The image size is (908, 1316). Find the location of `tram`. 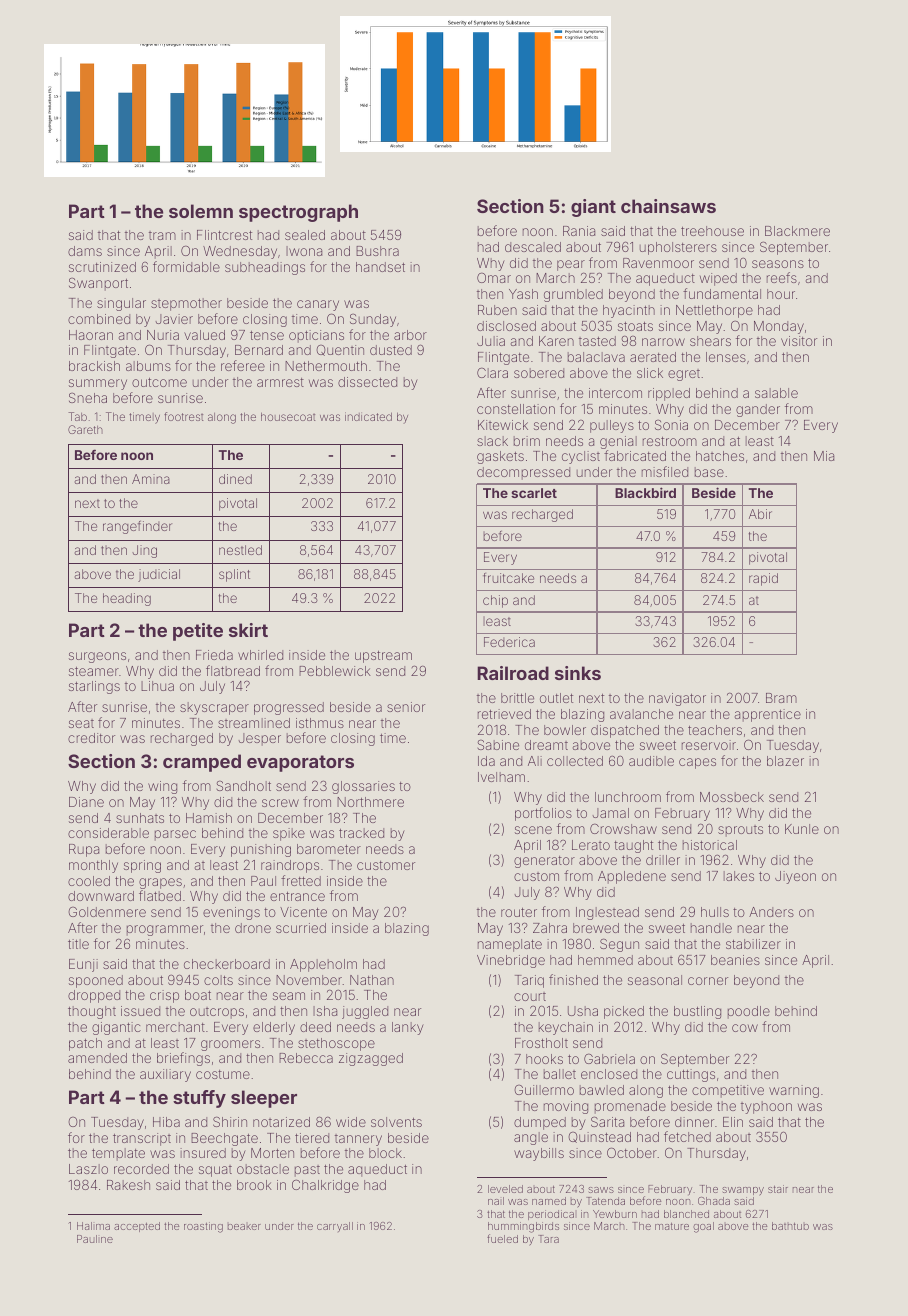

tram is located at coordinates (162, 235).
